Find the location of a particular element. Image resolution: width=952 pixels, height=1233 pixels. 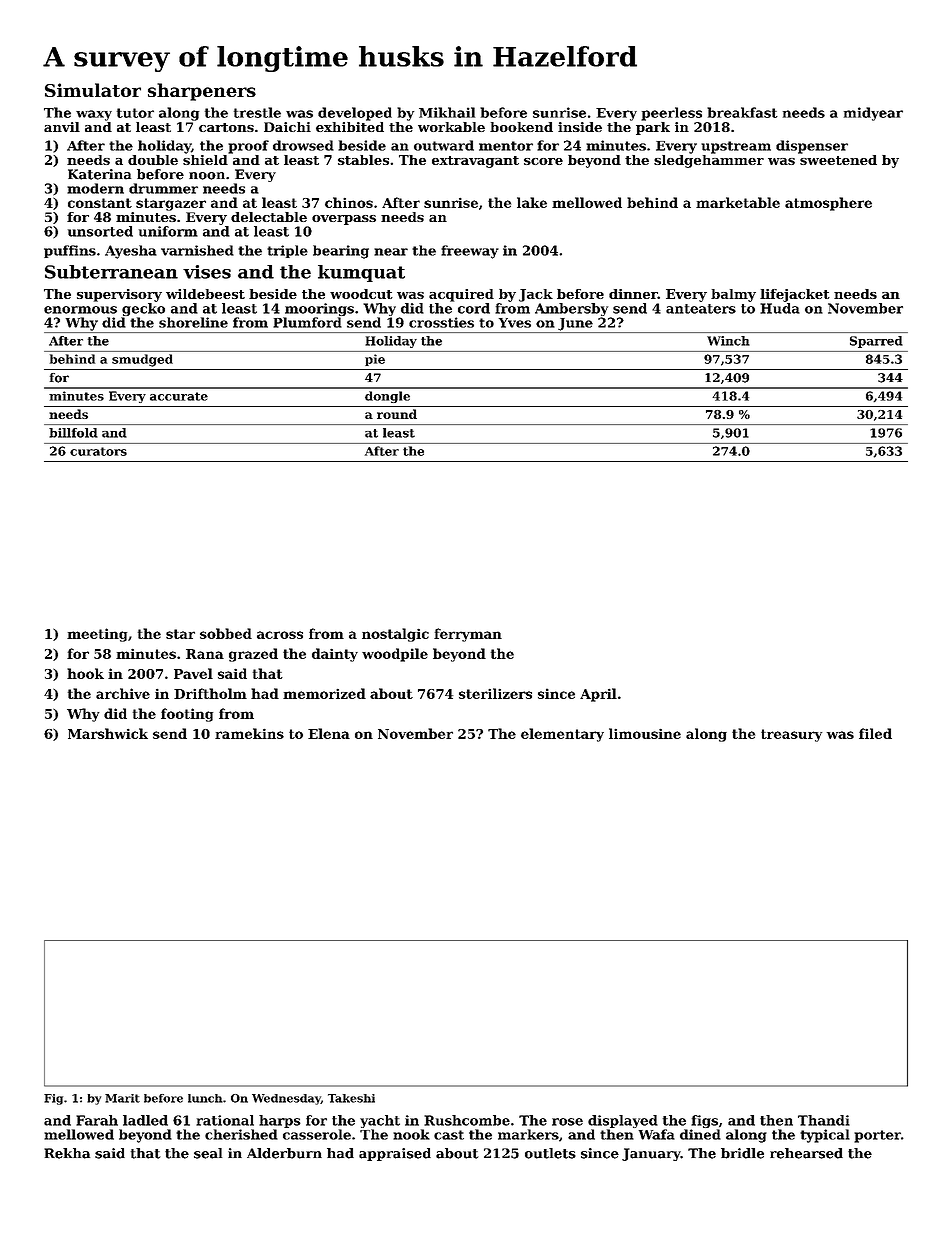

breakfast is located at coordinates (742, 112).
